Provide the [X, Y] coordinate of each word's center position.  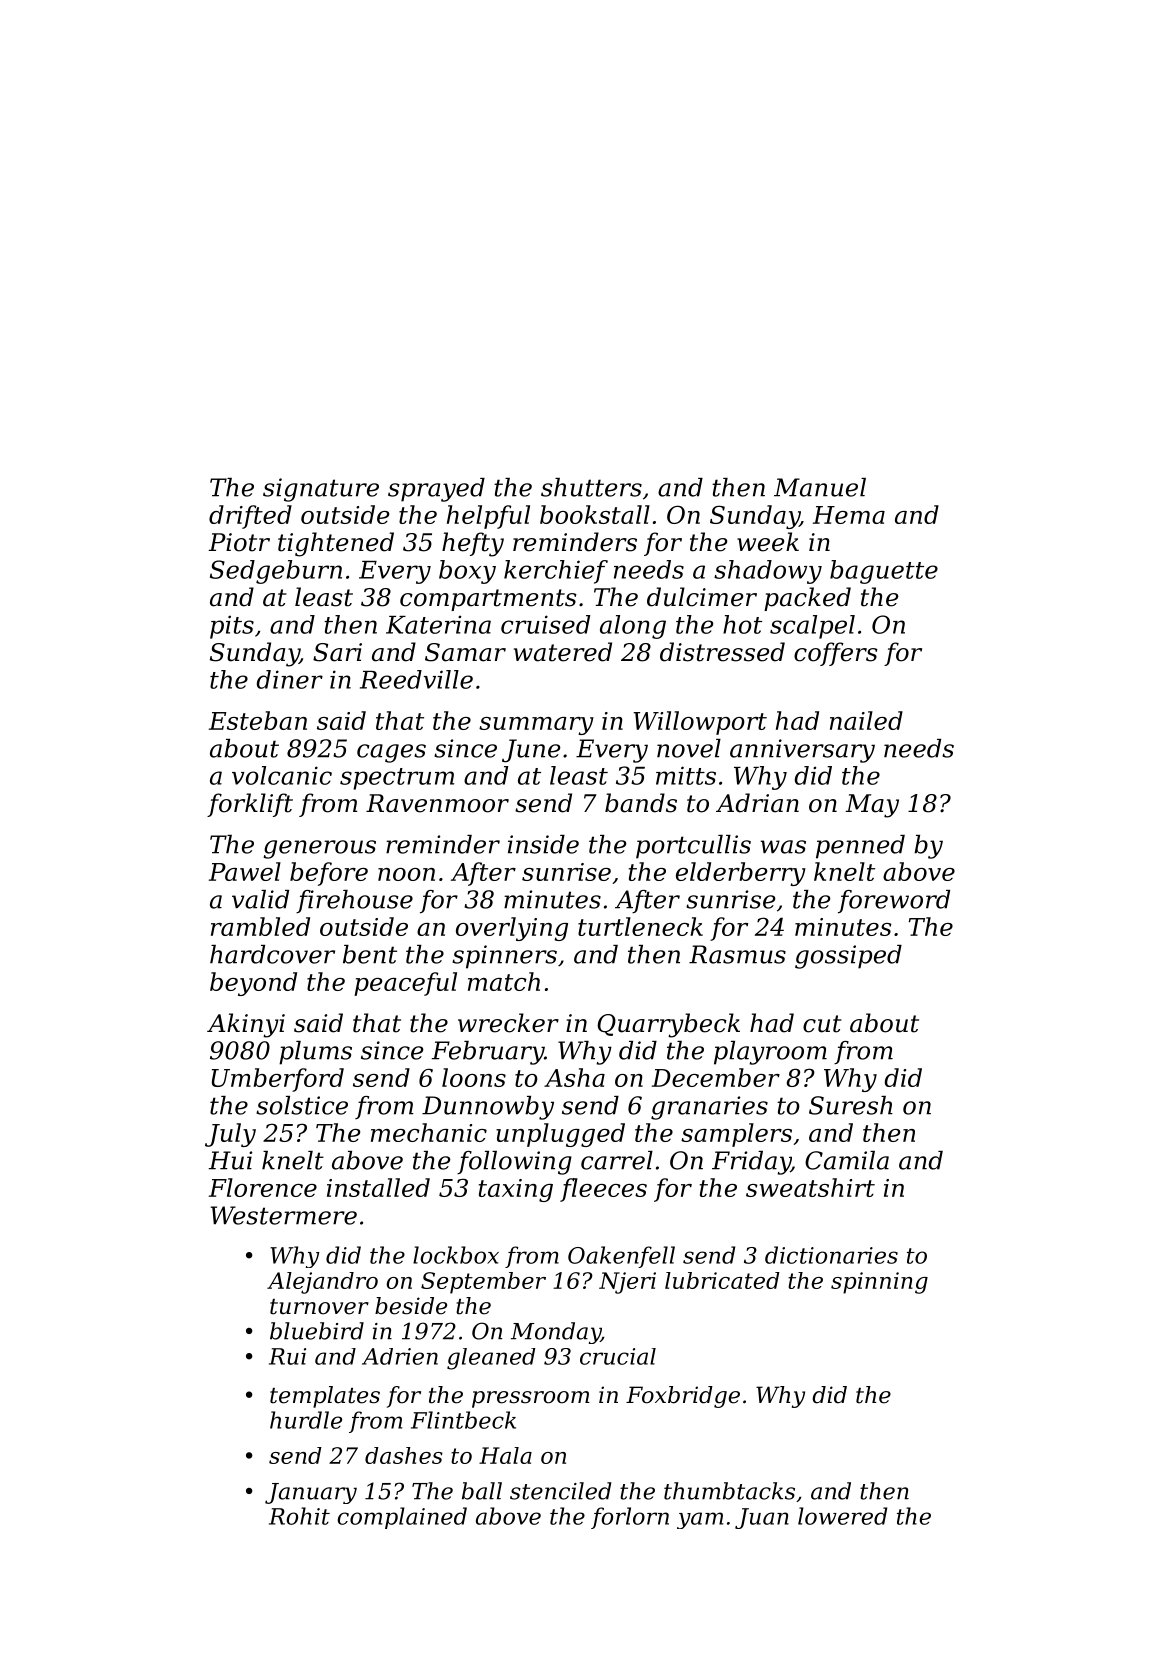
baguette [884, 572]
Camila [847, 1160]
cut [822, 1024]
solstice [302, 1105]
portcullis [693, 847]
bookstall [595, 514]
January [311, 1493]
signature [321, 490]
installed [378, 1187]
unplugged [560, 1135]
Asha [574, 1077]
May [872, 806]
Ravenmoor [437, 803]
